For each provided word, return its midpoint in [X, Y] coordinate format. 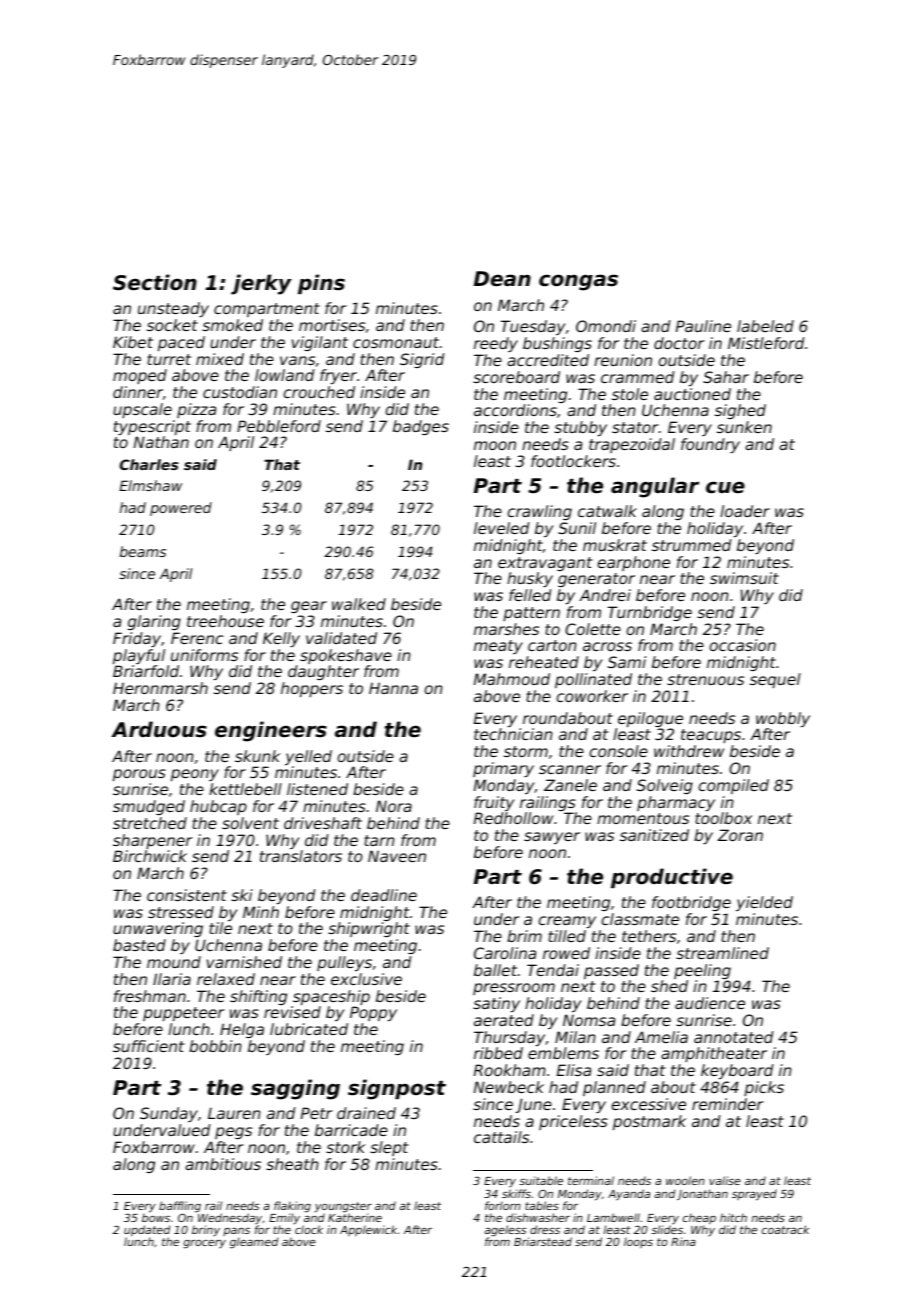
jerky [261, 284]
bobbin [215, 1046]
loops [638, 1242]
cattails [501, 1137]
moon [495, 445]
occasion [742, 645]
